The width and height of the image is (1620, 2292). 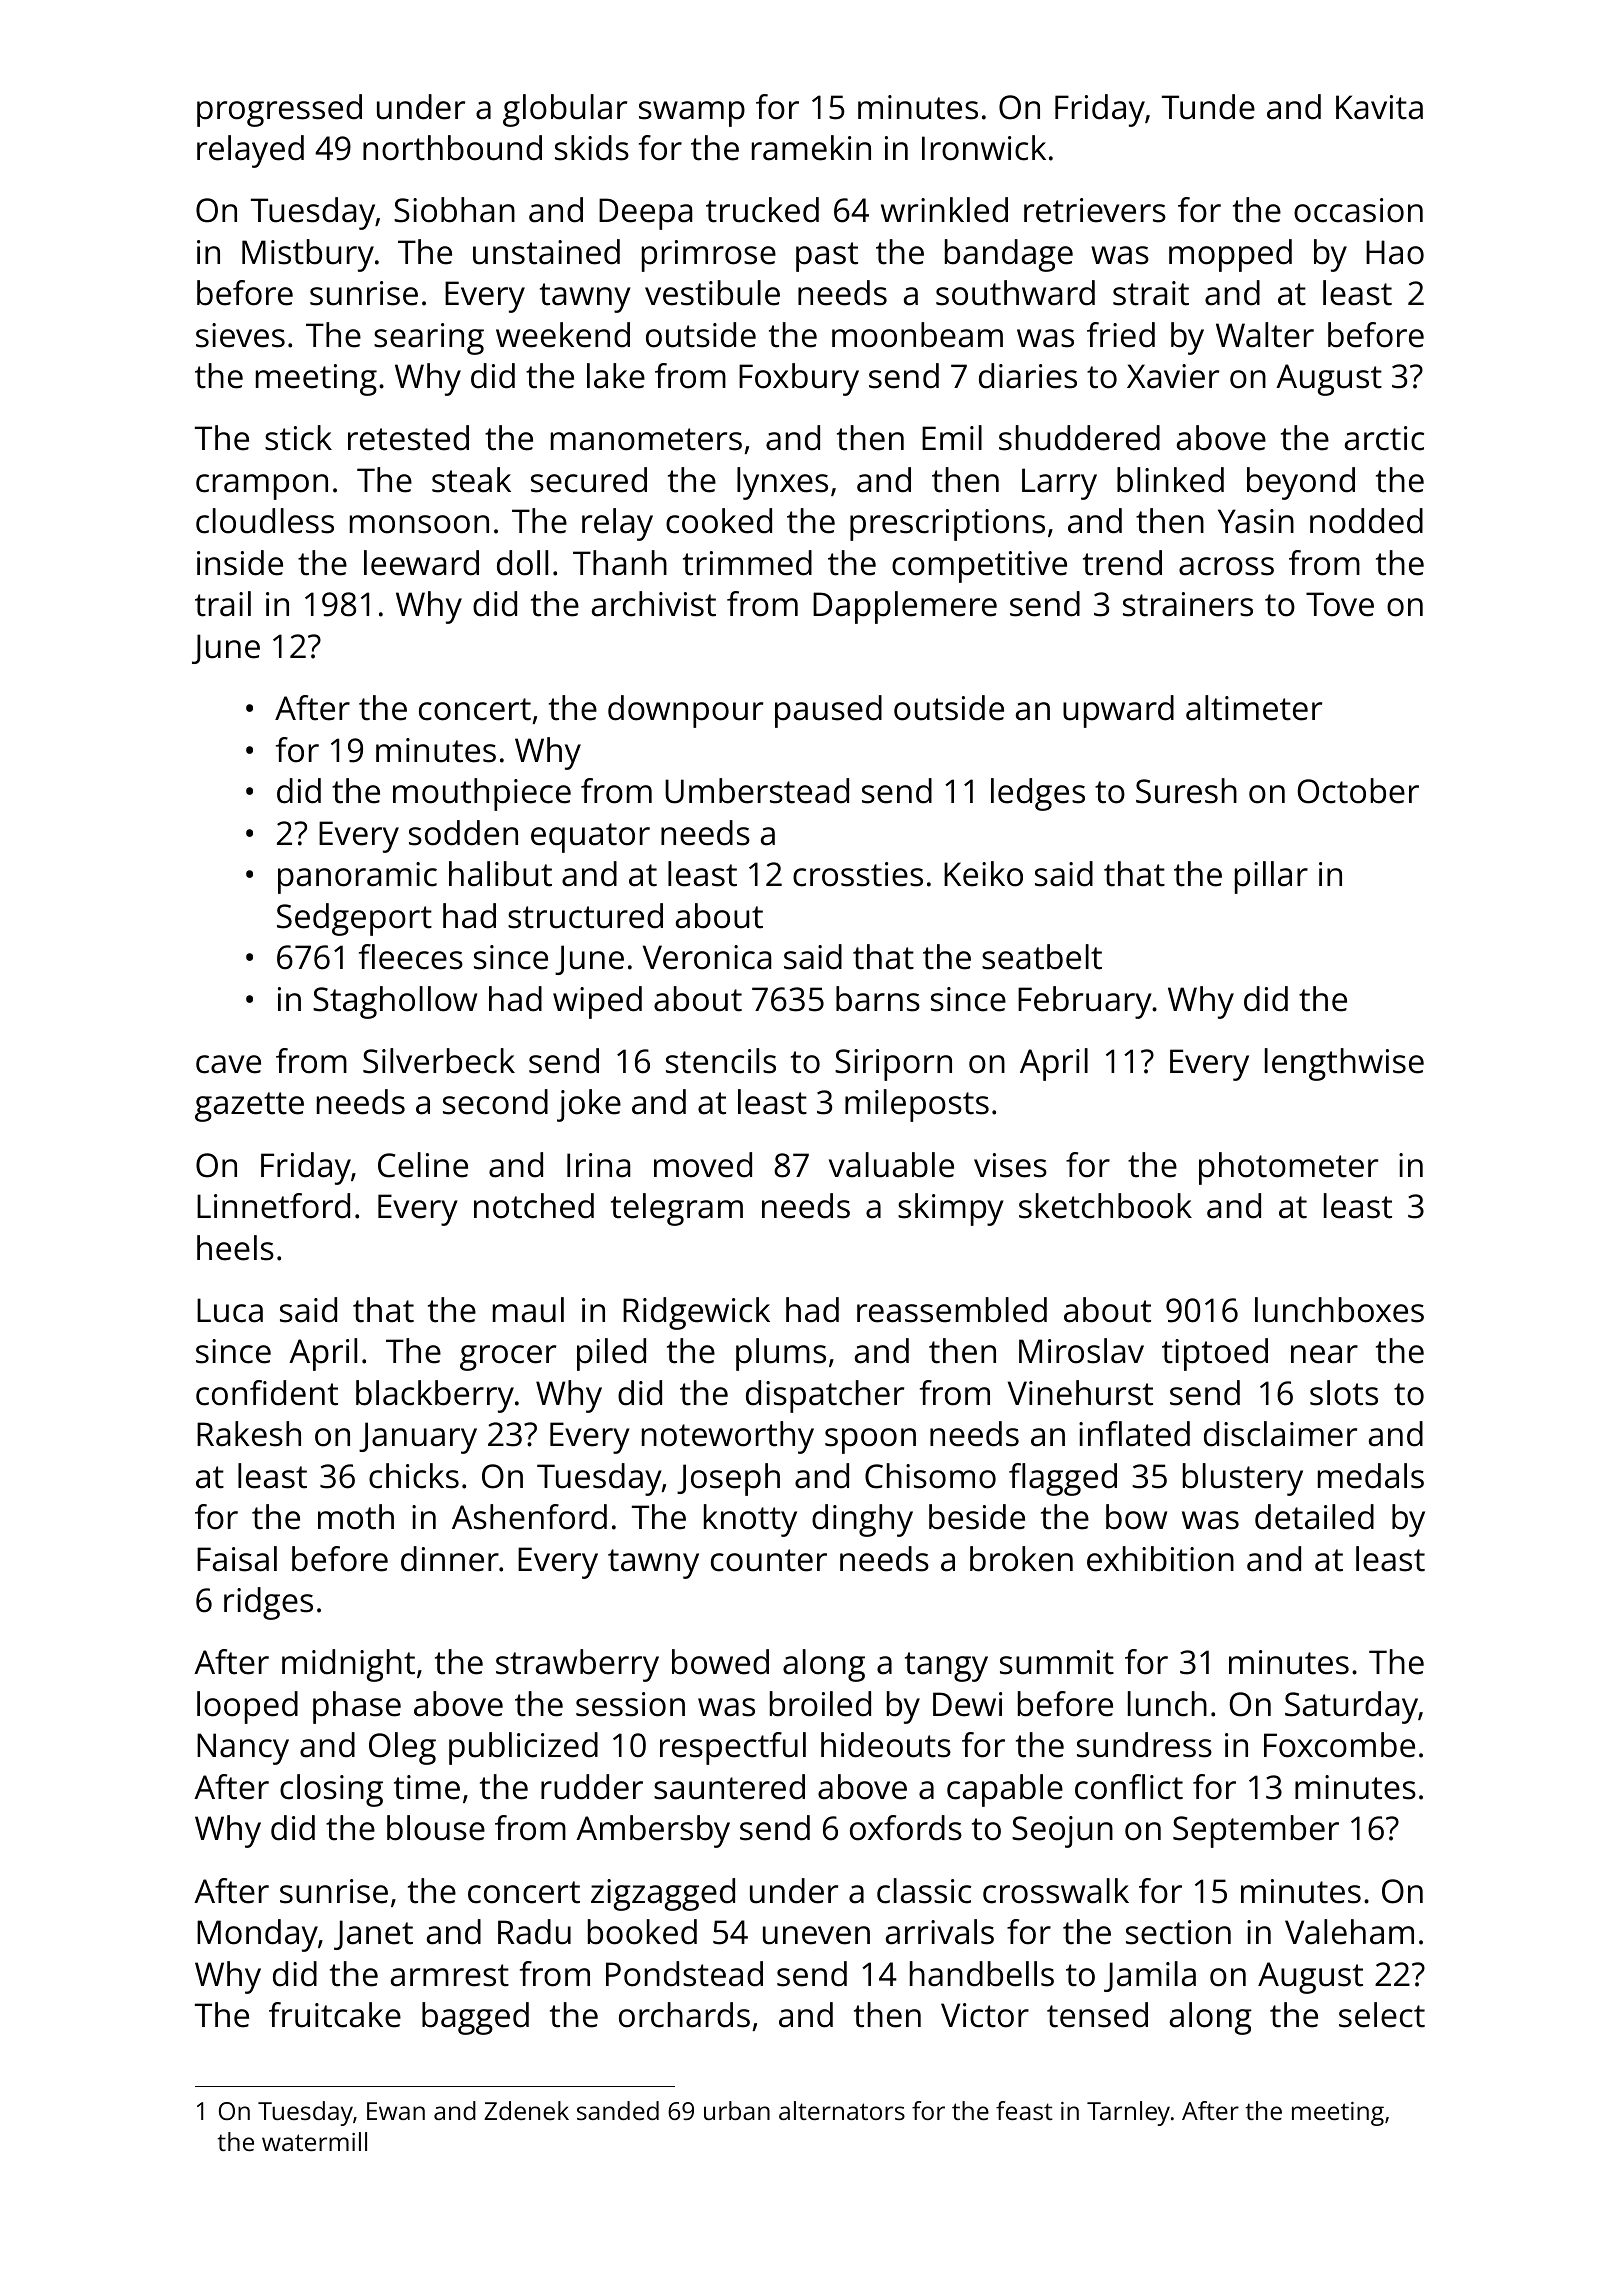 What do you see at coordinates (952, 437) in the image?
I see `Emil` at bounding box center [952, 437].
